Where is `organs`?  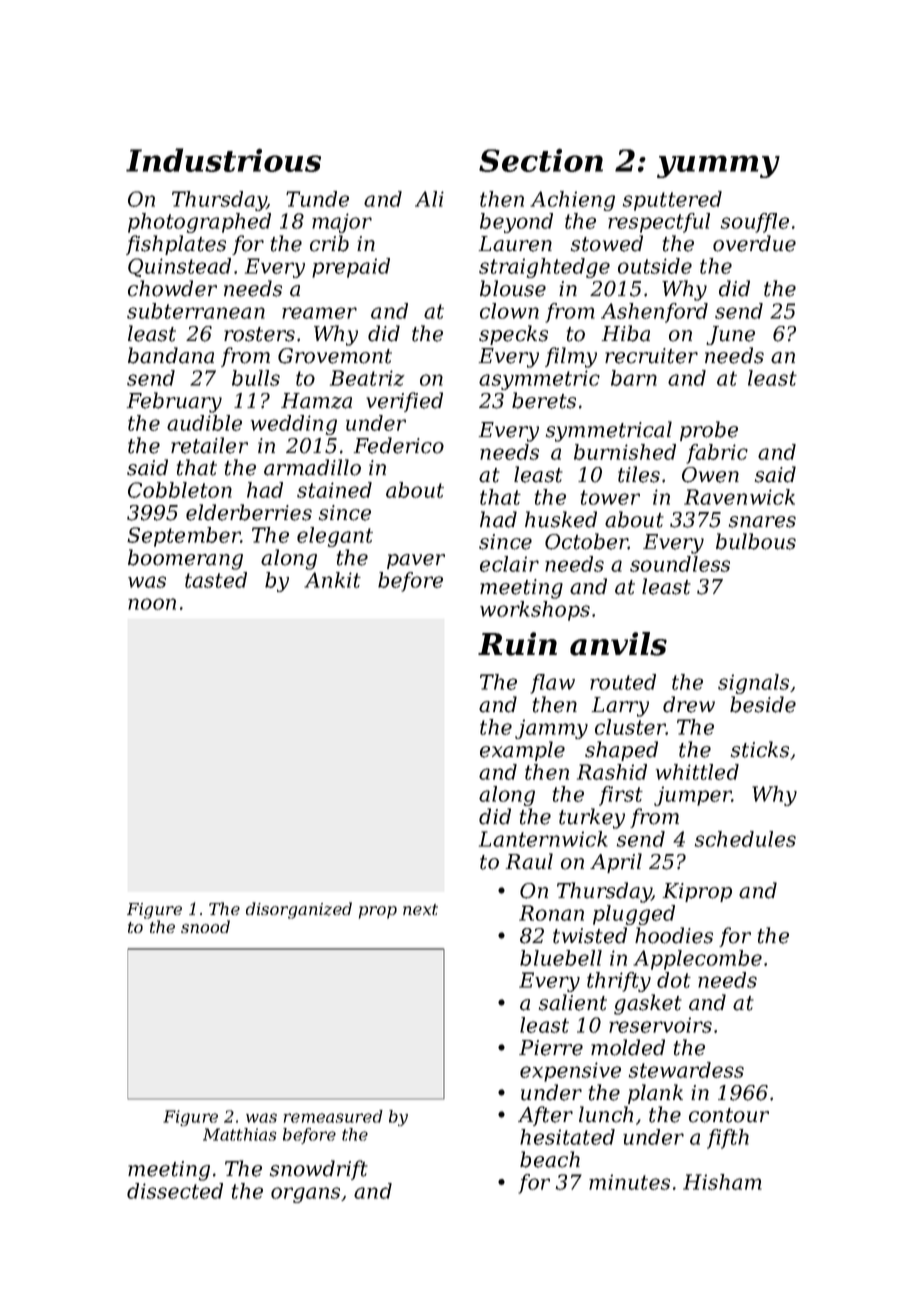 organs is located at coordinates (305, 1195).
